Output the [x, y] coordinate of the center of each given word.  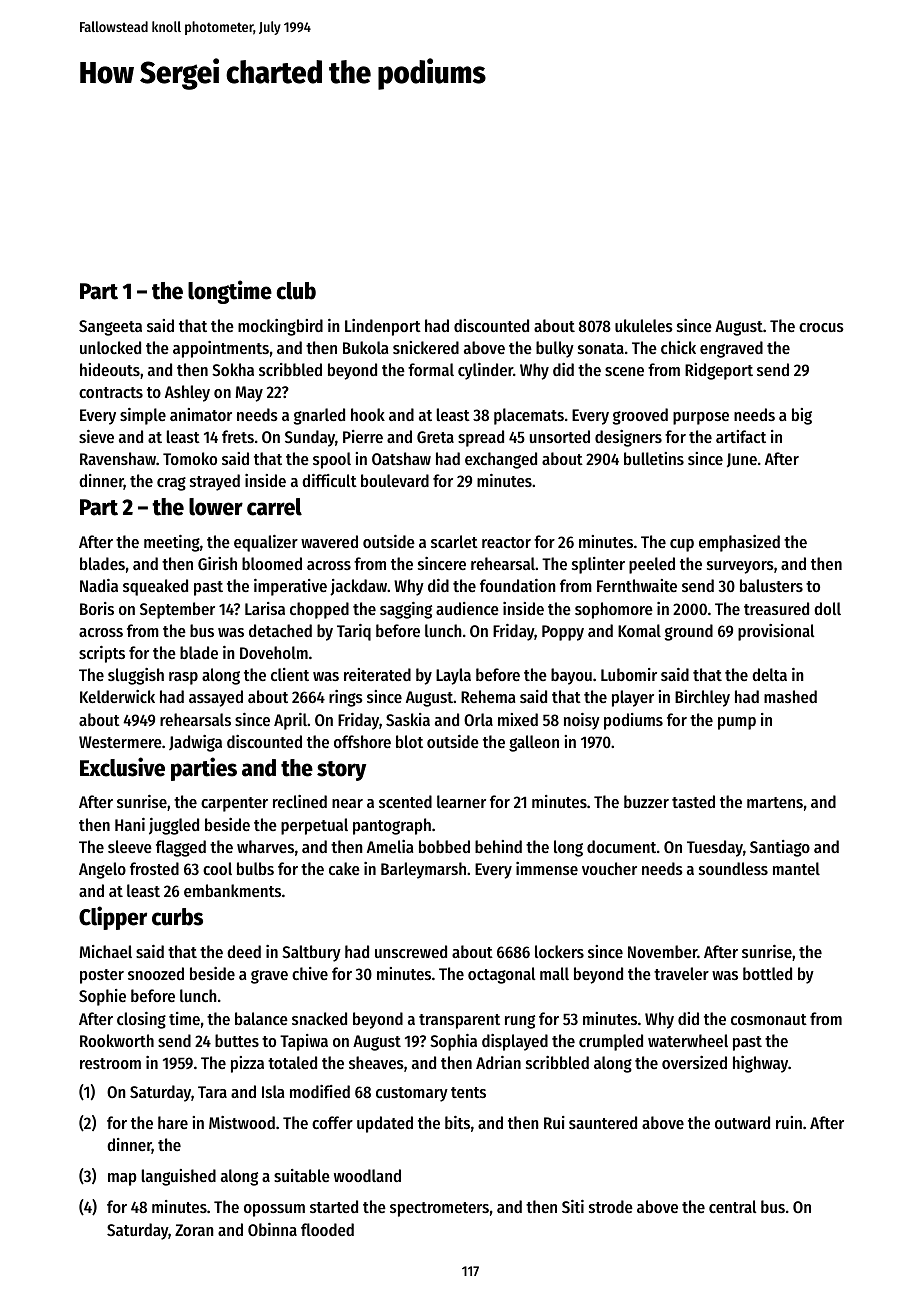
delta [769, 674]
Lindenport [383, 327]
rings [346, 698]
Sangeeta [110, 328]
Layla [453, 676]
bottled [767, 973]
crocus [821, 327]
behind [498, 846]
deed [244, 951]
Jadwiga [195, 743]
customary [412, 1094]
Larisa [265, 608]
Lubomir [629, 674]
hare [173, 1122]
